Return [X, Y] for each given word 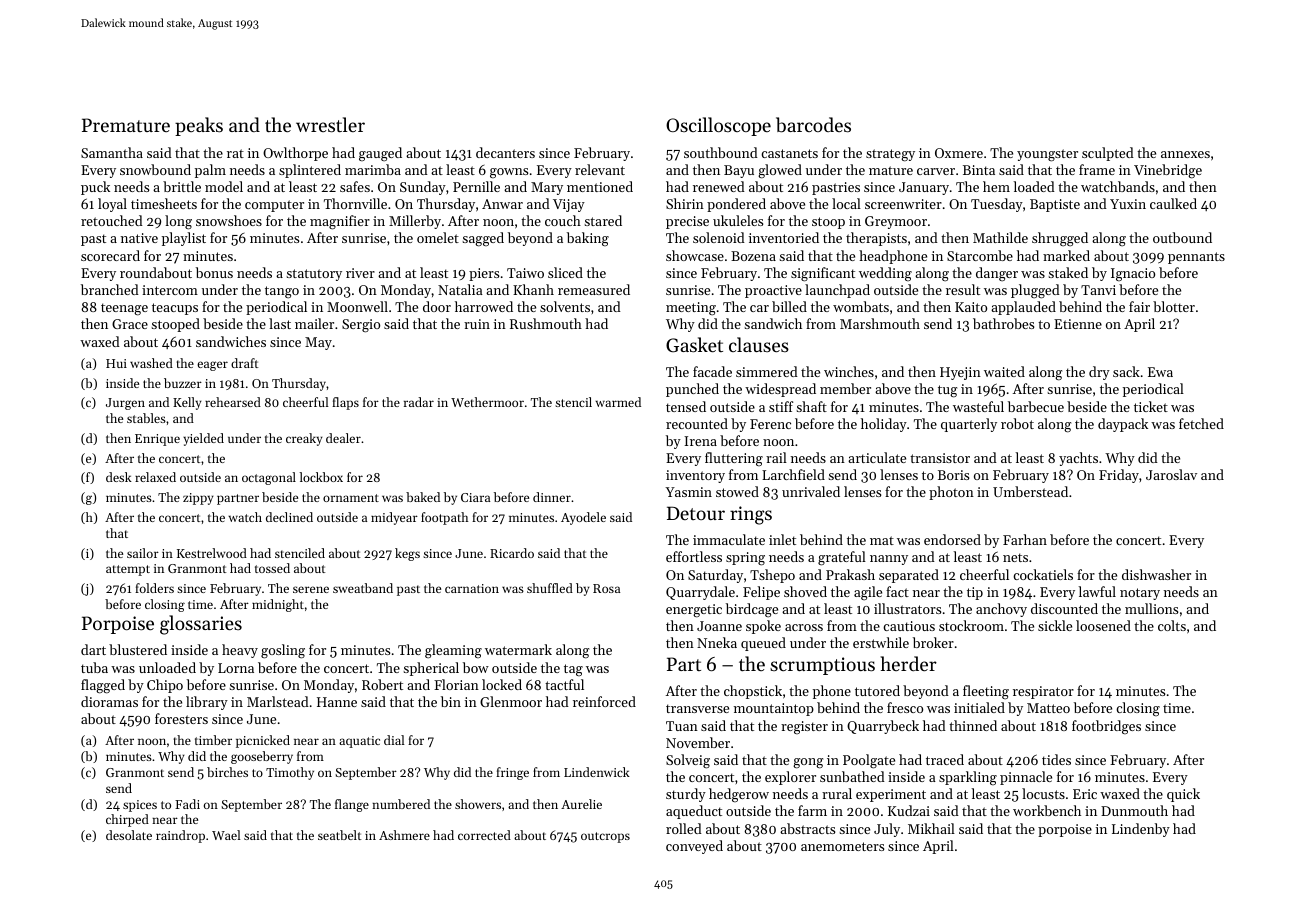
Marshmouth [880, 323]
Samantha [112, 152]
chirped [127, 820]
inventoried [784, 237]
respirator [1043, 692]
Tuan [682, 726]
